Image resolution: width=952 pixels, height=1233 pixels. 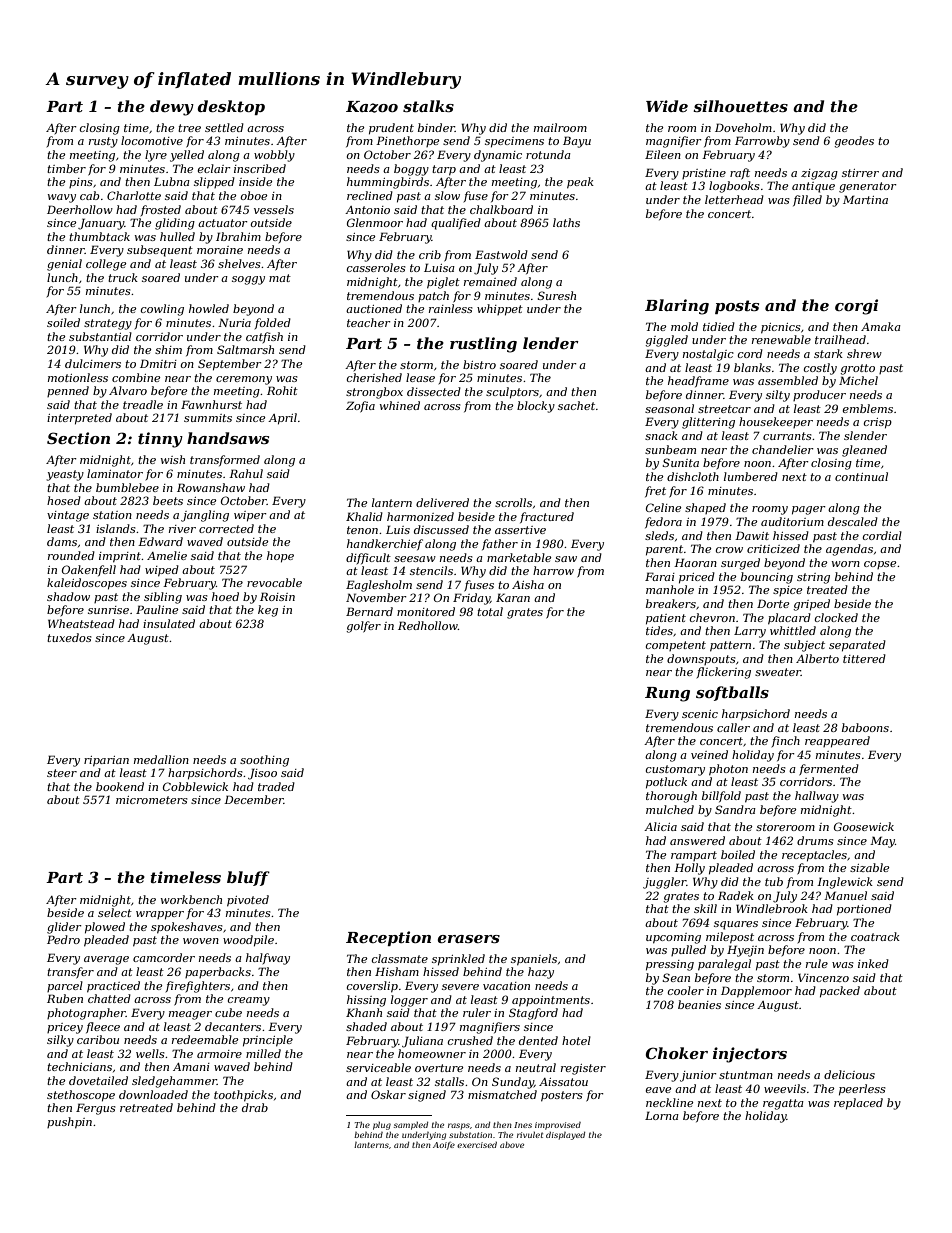 I want to click on silhouettes, so click(x=740, y=106).
